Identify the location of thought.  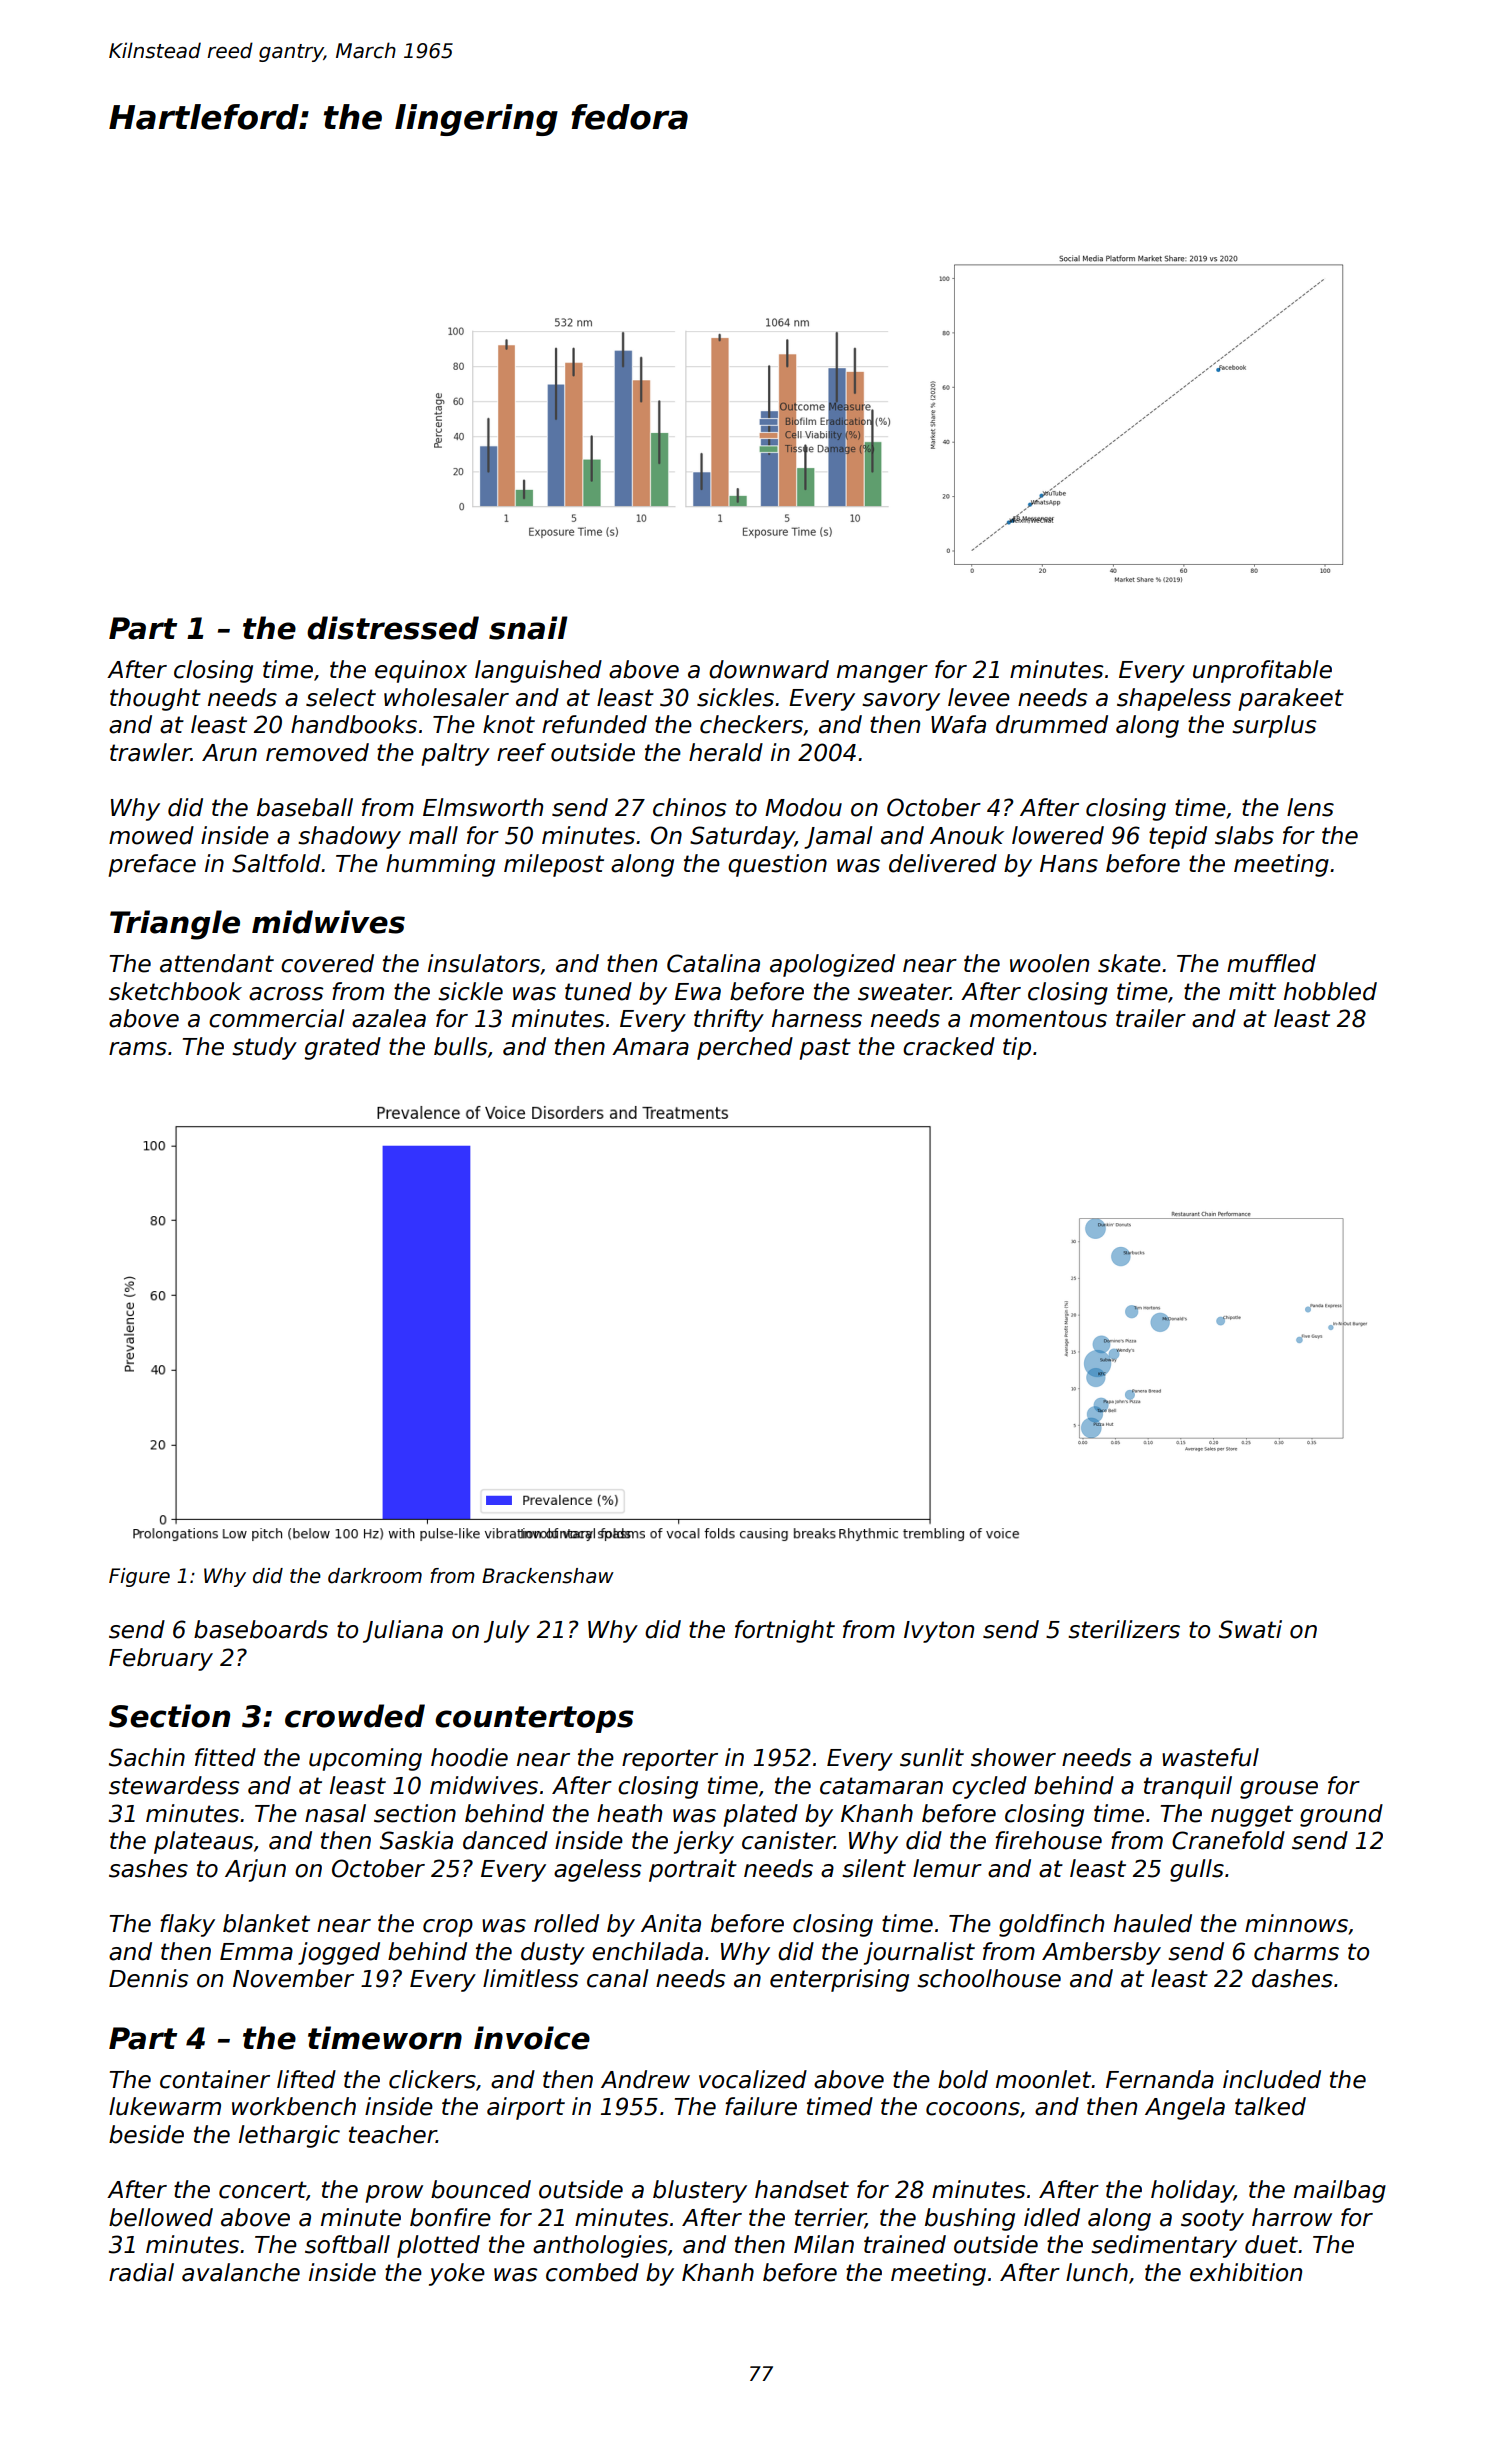
(155, 699).
